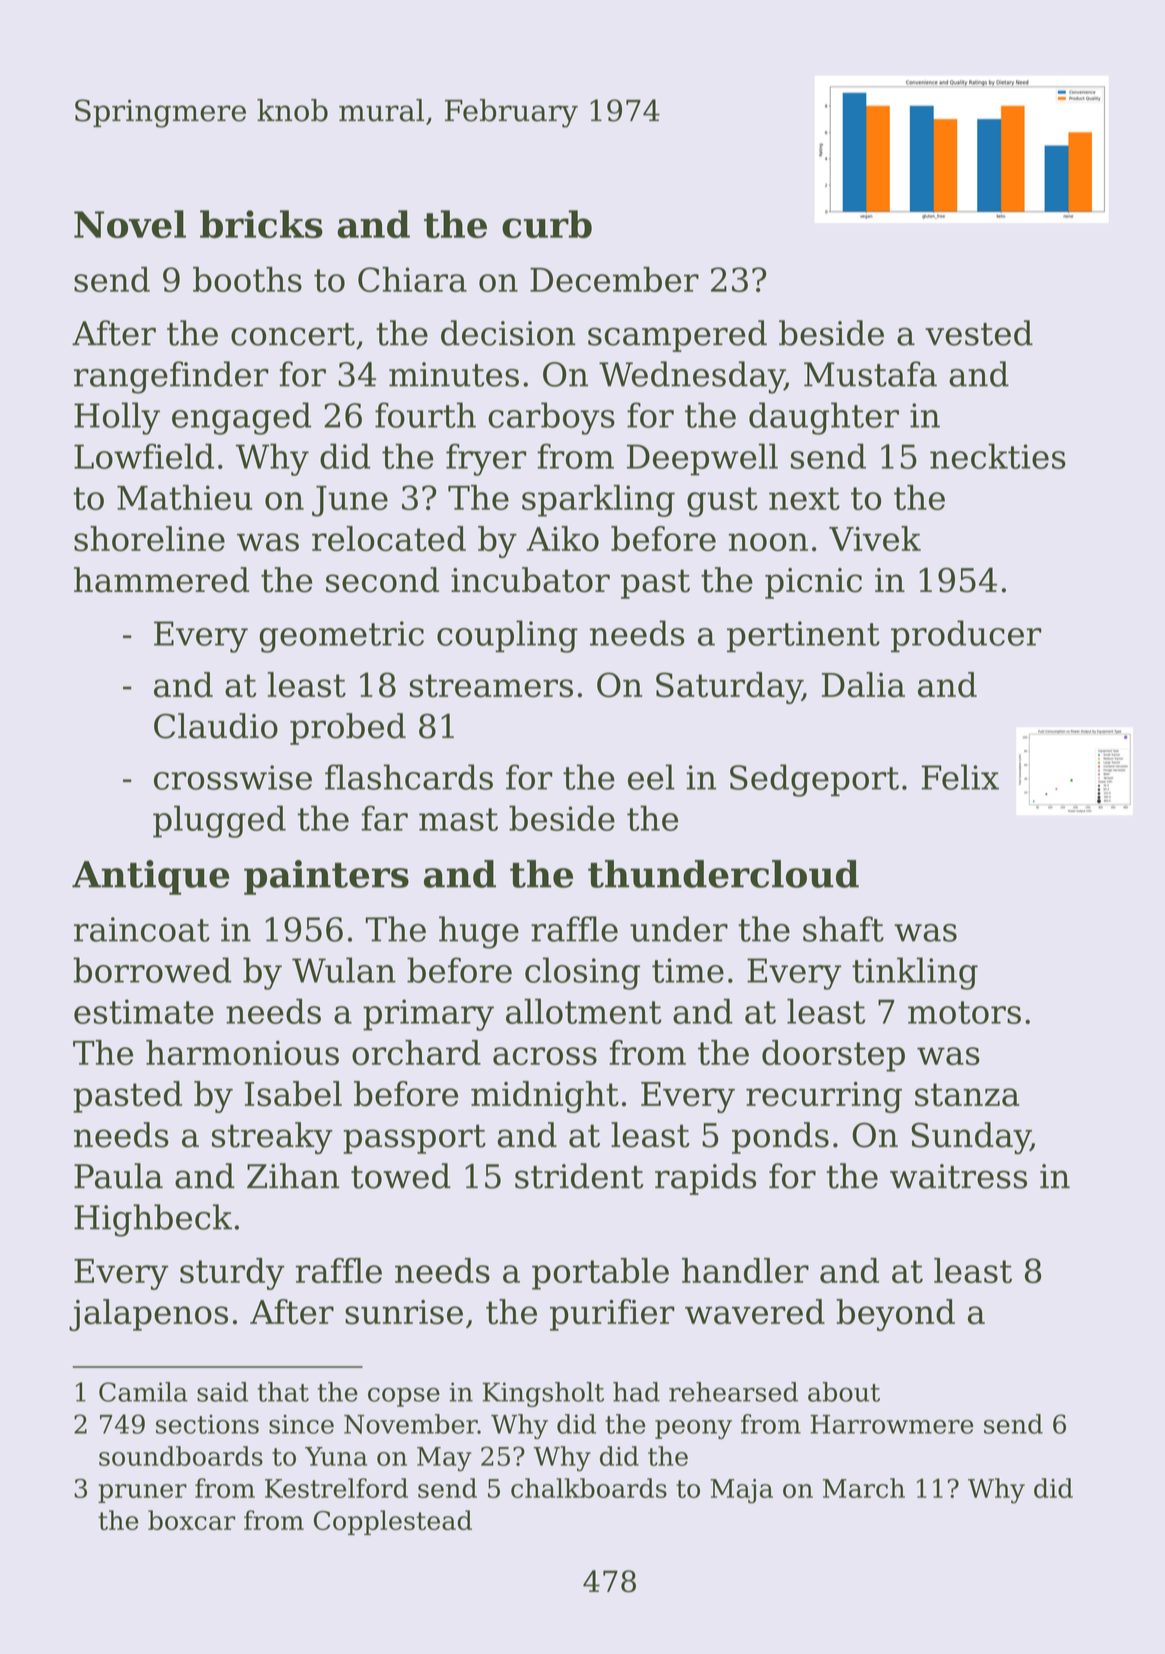  What do you see at coordinates (247, 279) in the screenshot?
I see `booths` at bounding box center [247, 279].
